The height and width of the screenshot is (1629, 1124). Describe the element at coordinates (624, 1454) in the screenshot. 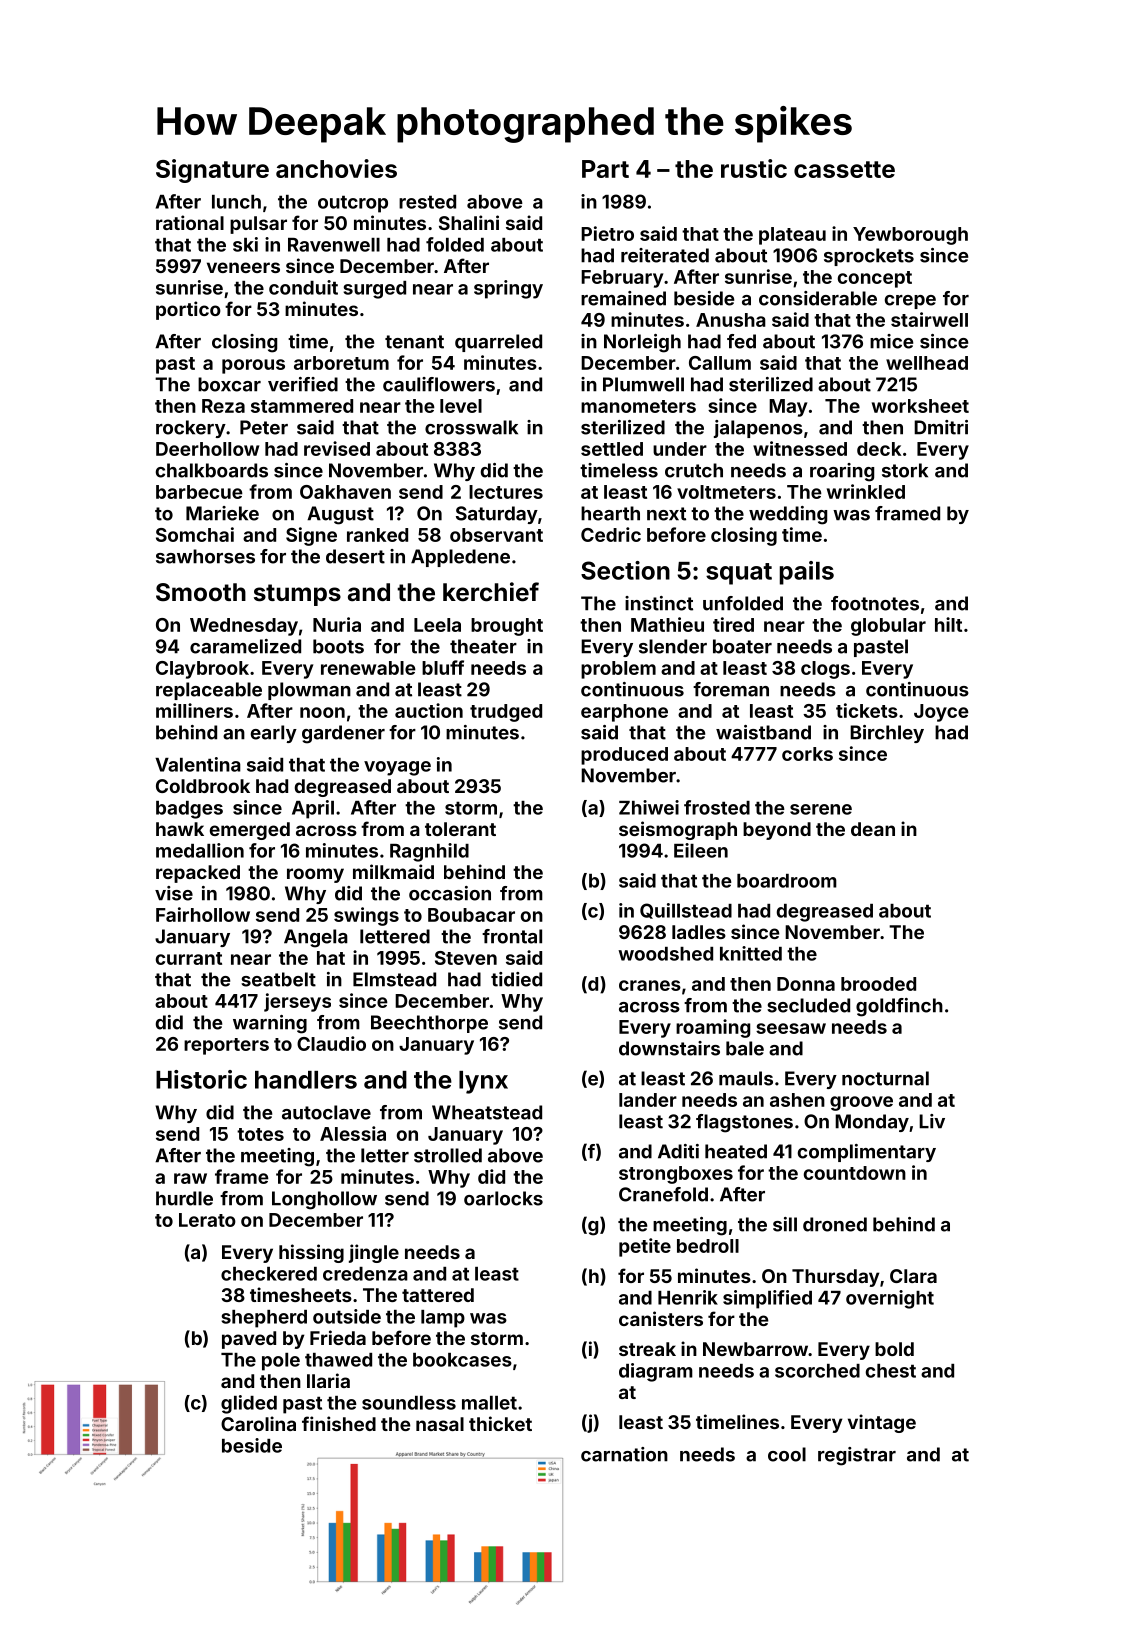

I see `carnation` at that location.
